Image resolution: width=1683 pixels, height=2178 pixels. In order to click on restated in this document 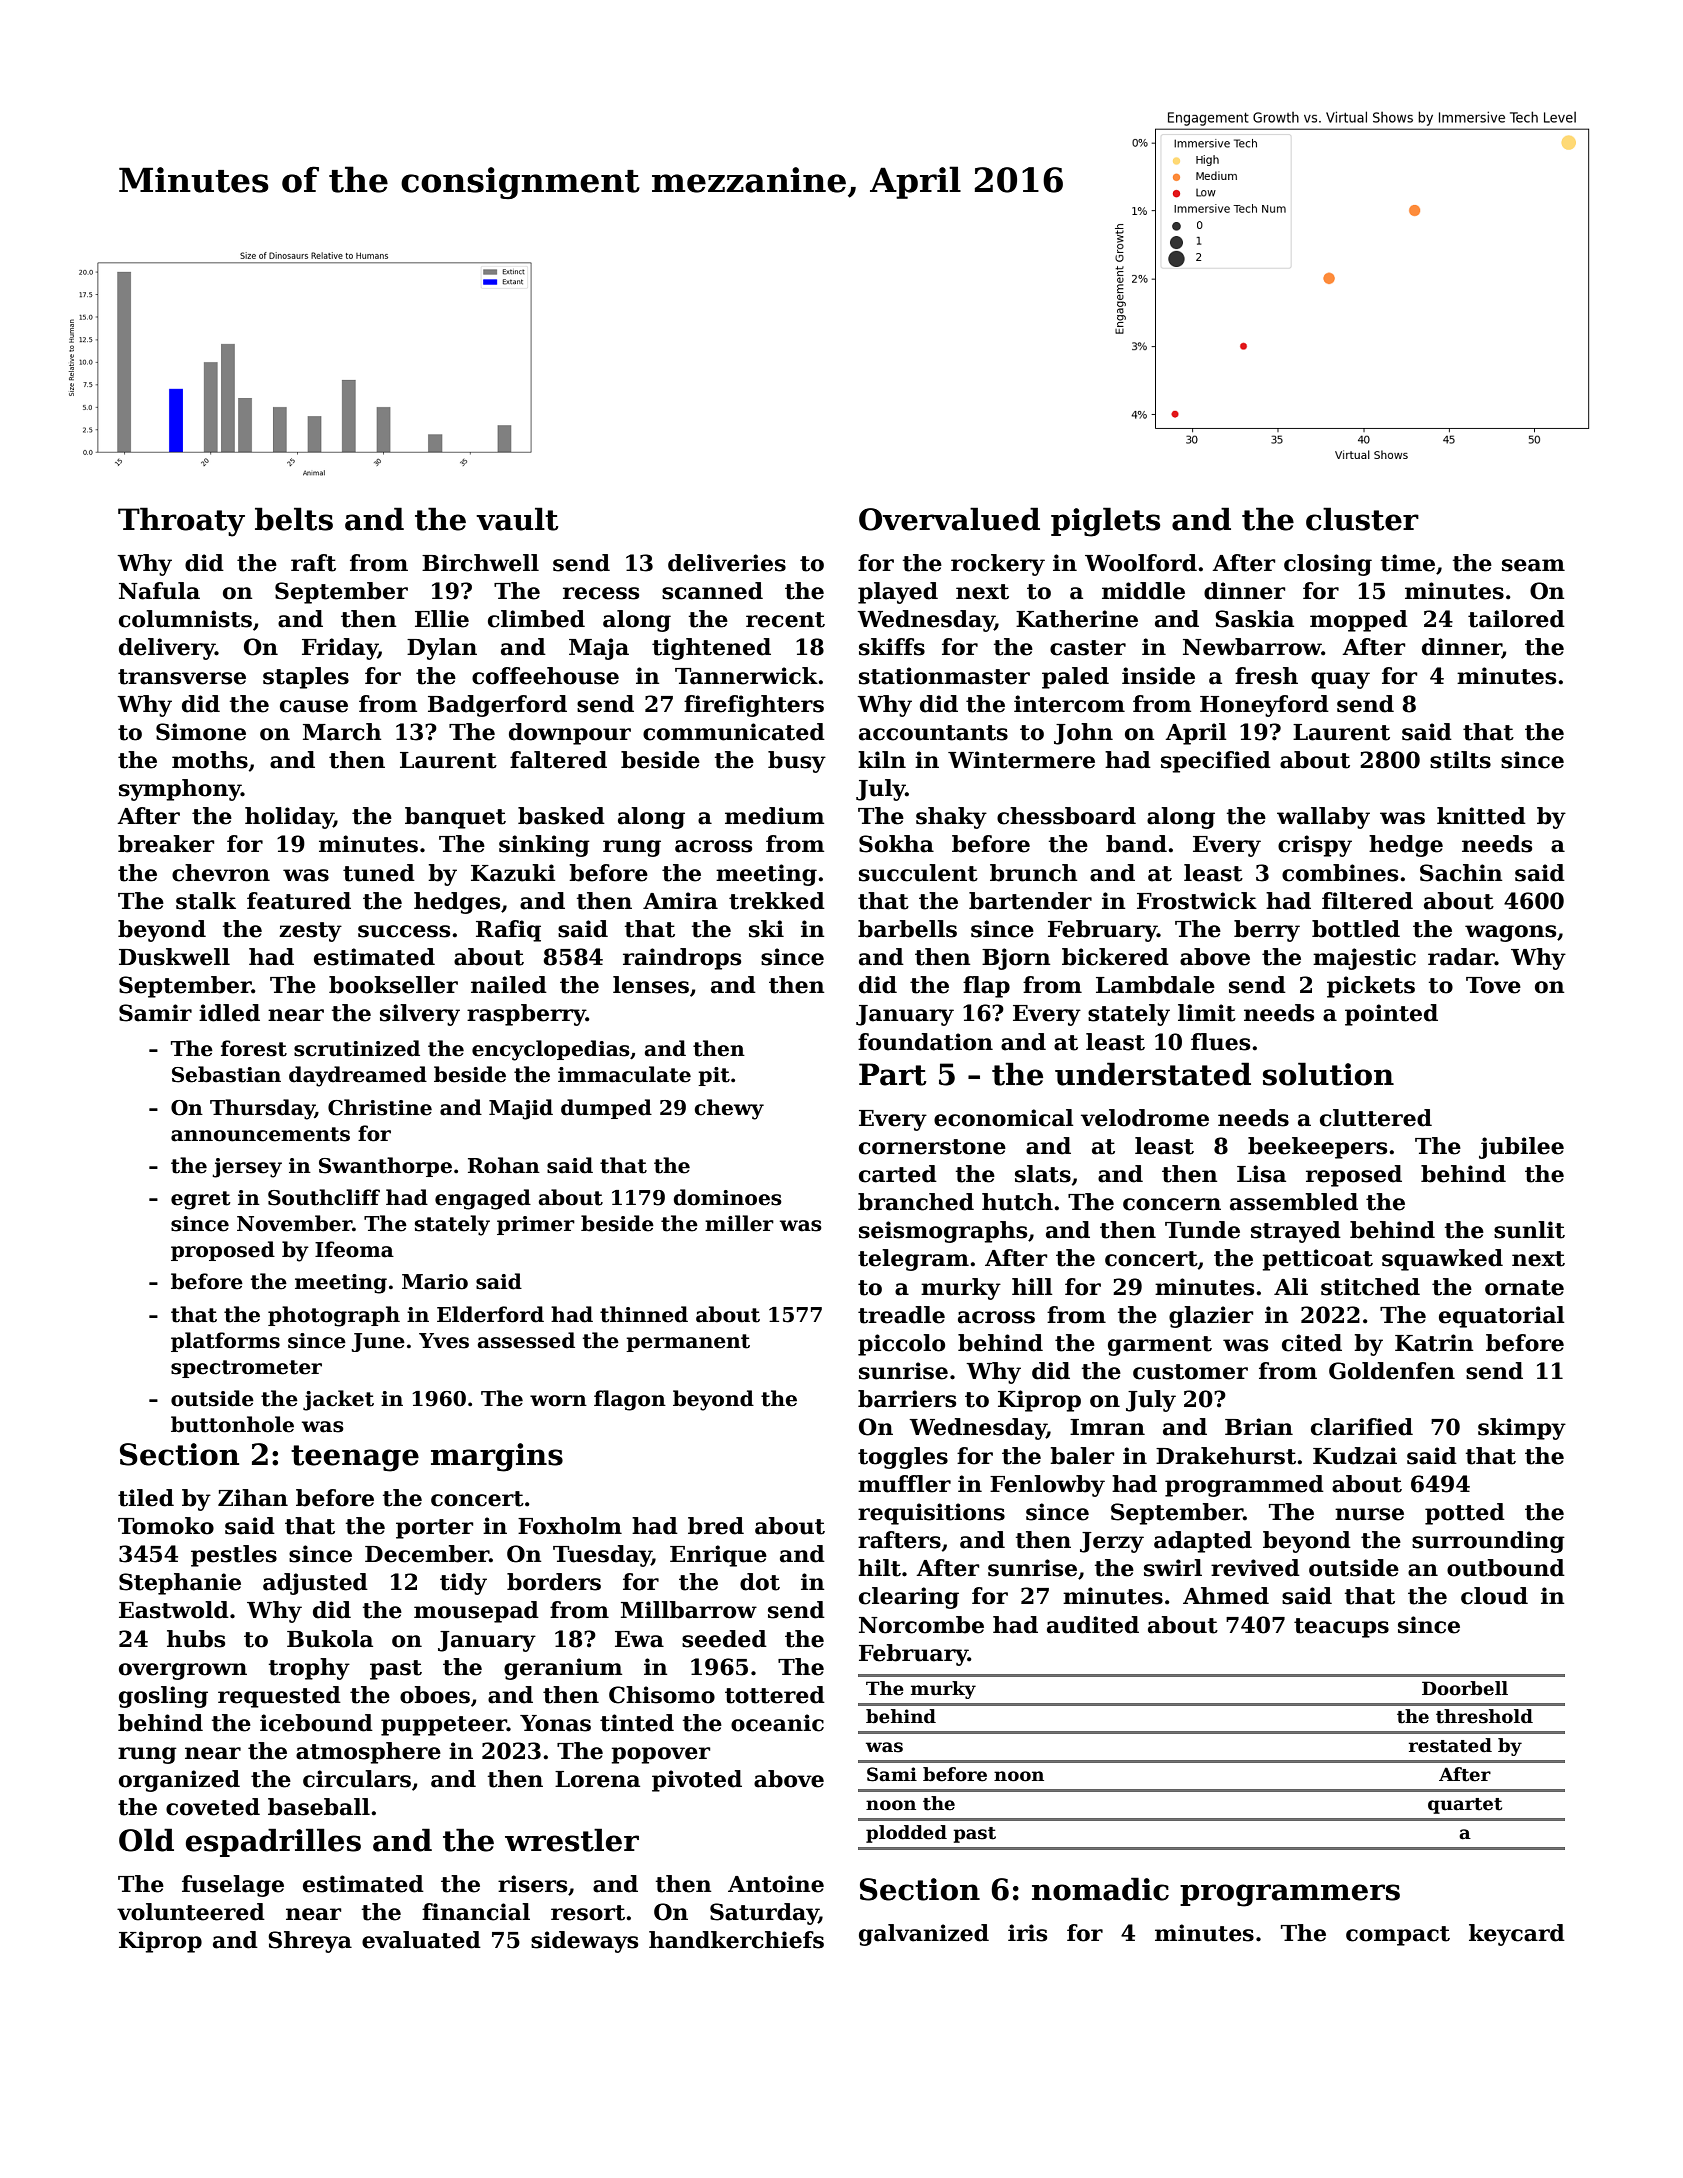, I will do `click(1450, 1745)`.
